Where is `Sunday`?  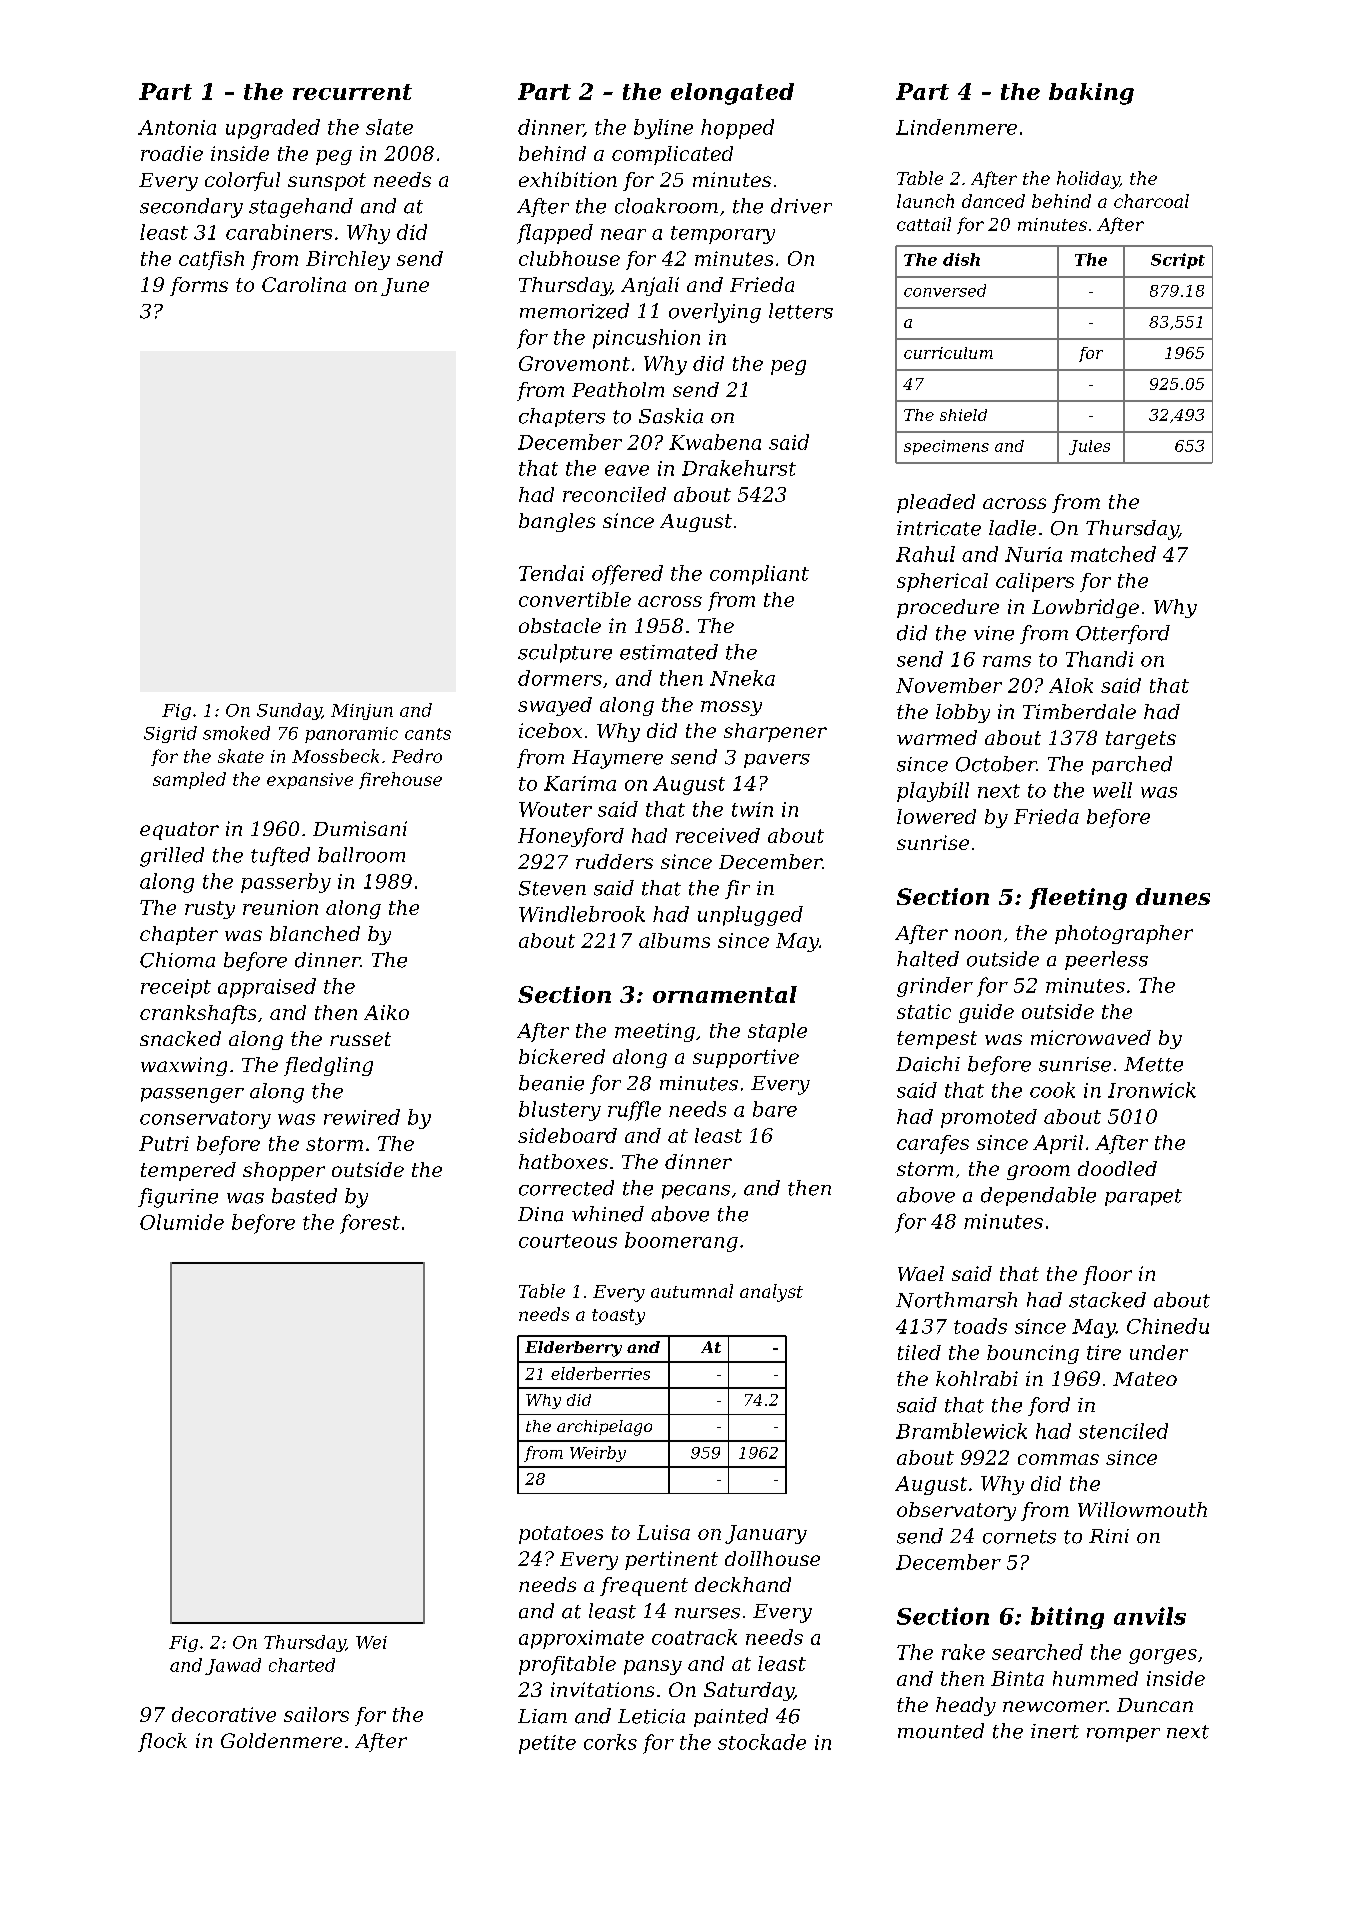 Sunday is located at coordinates (289, 711).
